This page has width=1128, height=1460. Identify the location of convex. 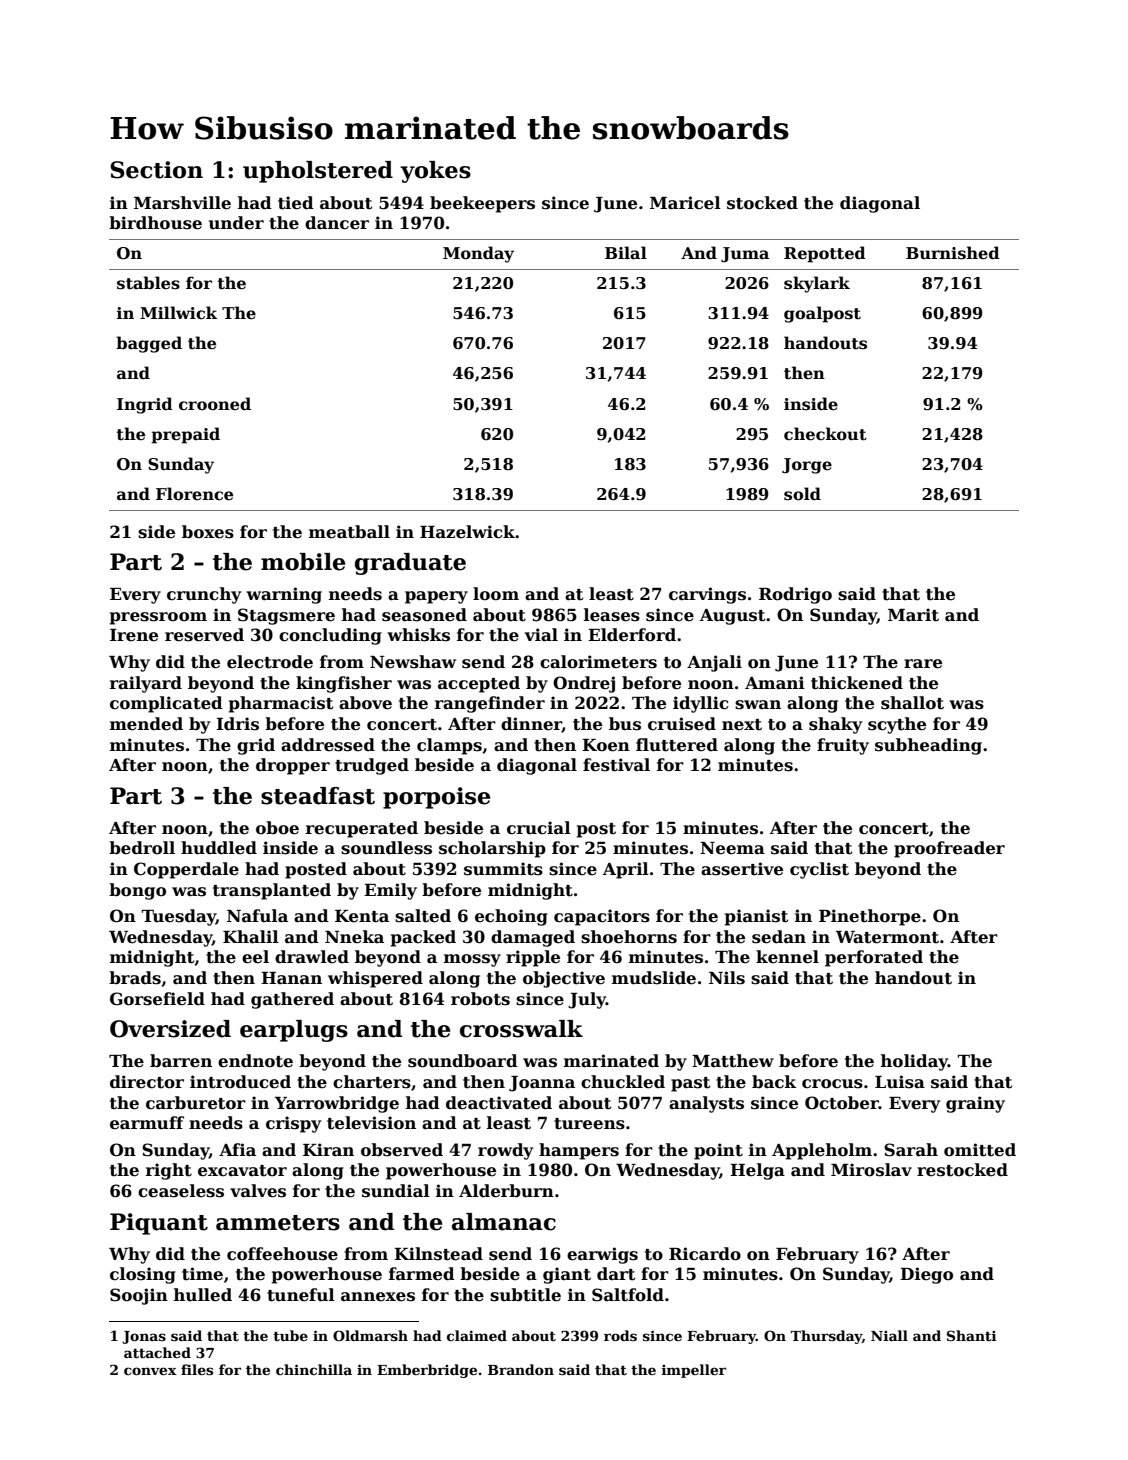
(150, 1371).
